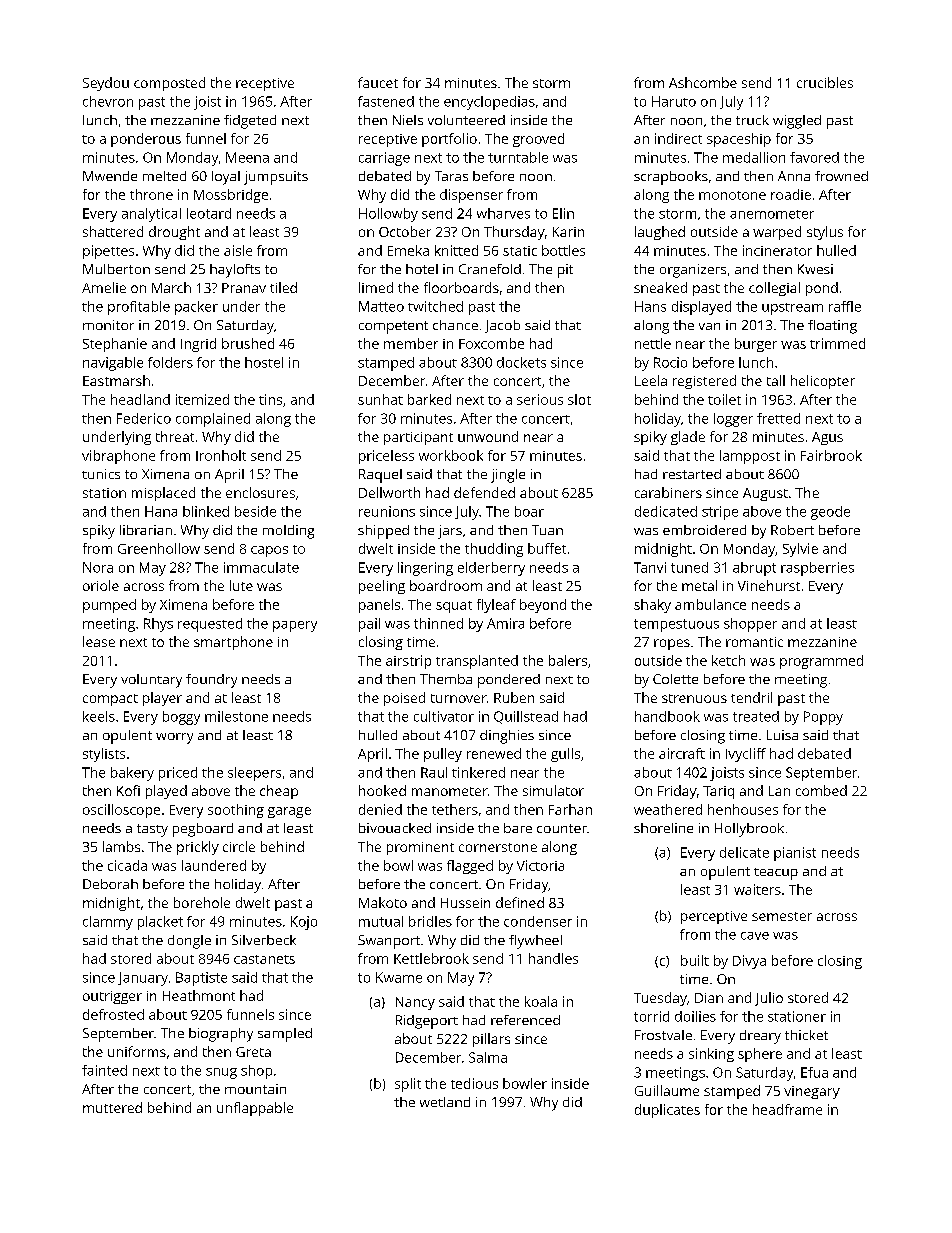  I want to click on chevron, so click(108, 101).
